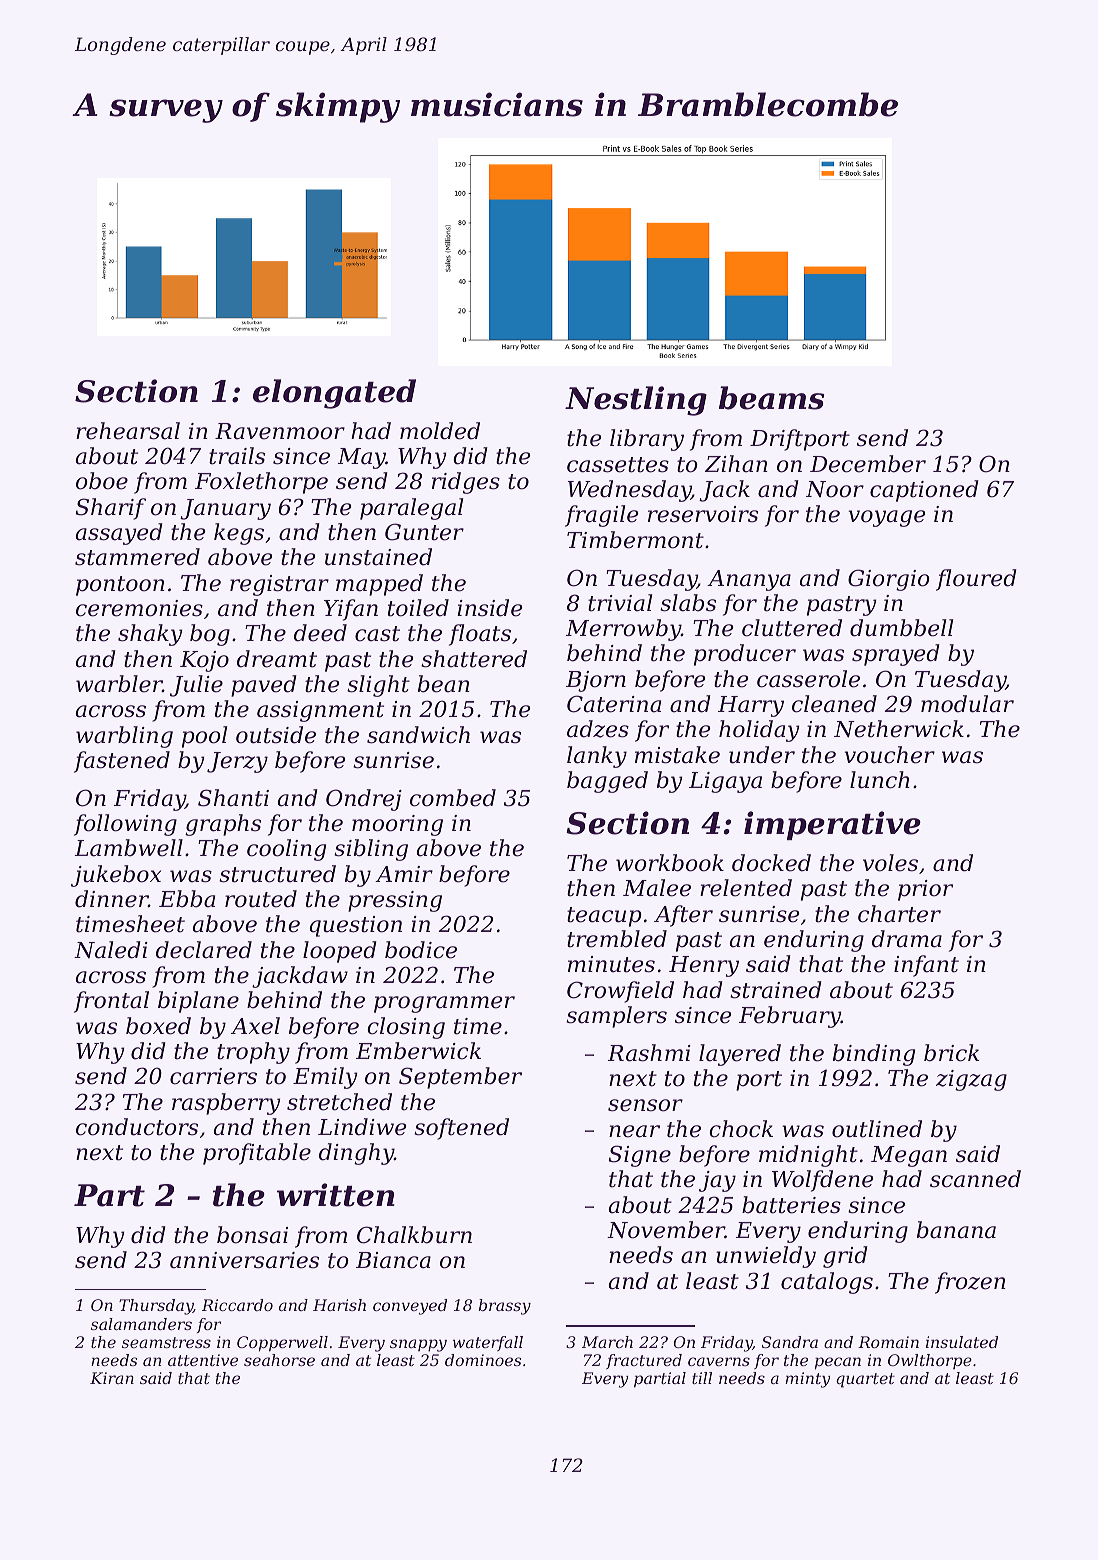 The width and height of the document is (1098, 1560). I want to click on strained, so click(776, 990).
